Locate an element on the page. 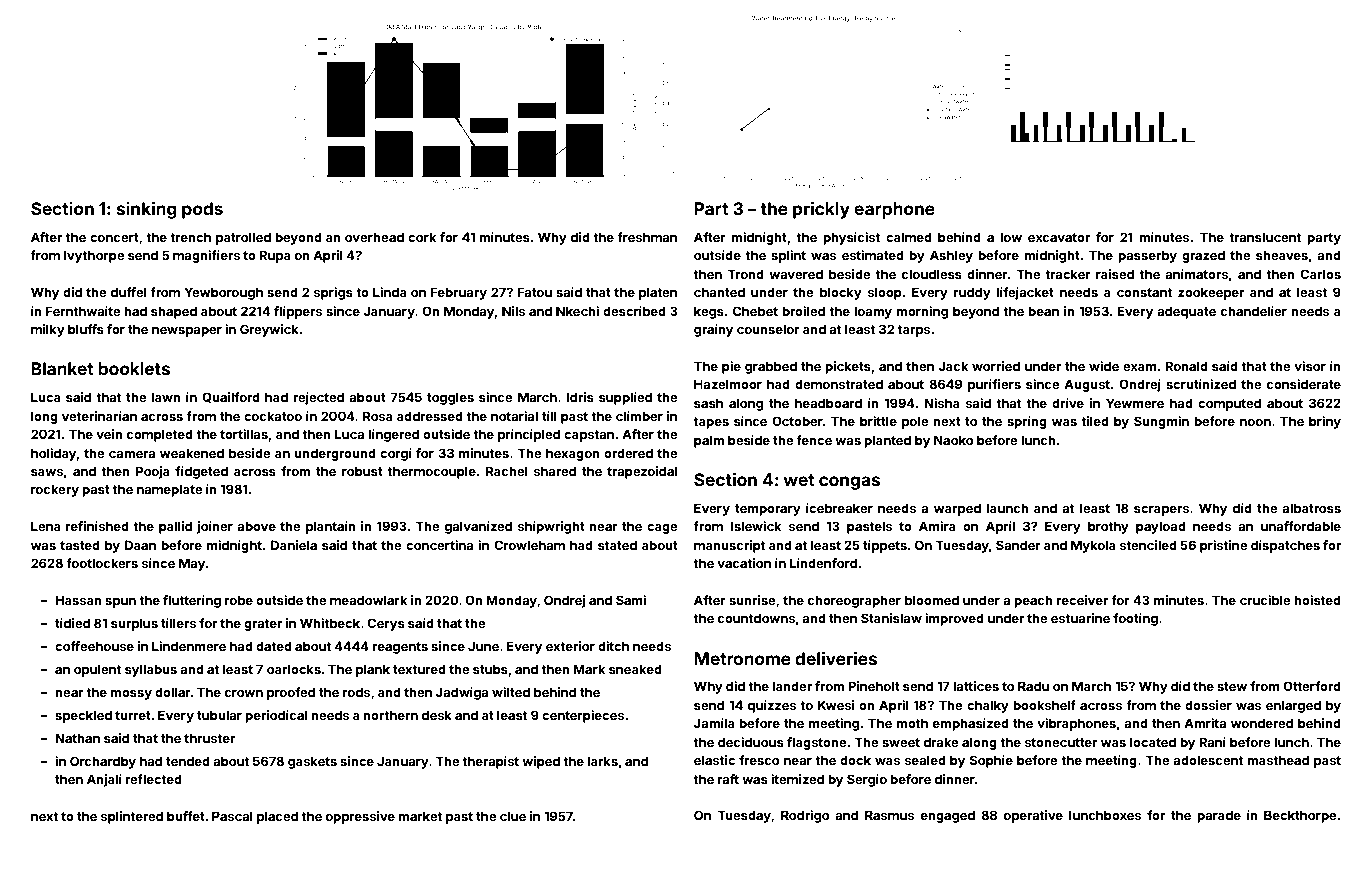 The height and width of the document is (887, 1372). adequate is located at coordinates (1186, 312).
